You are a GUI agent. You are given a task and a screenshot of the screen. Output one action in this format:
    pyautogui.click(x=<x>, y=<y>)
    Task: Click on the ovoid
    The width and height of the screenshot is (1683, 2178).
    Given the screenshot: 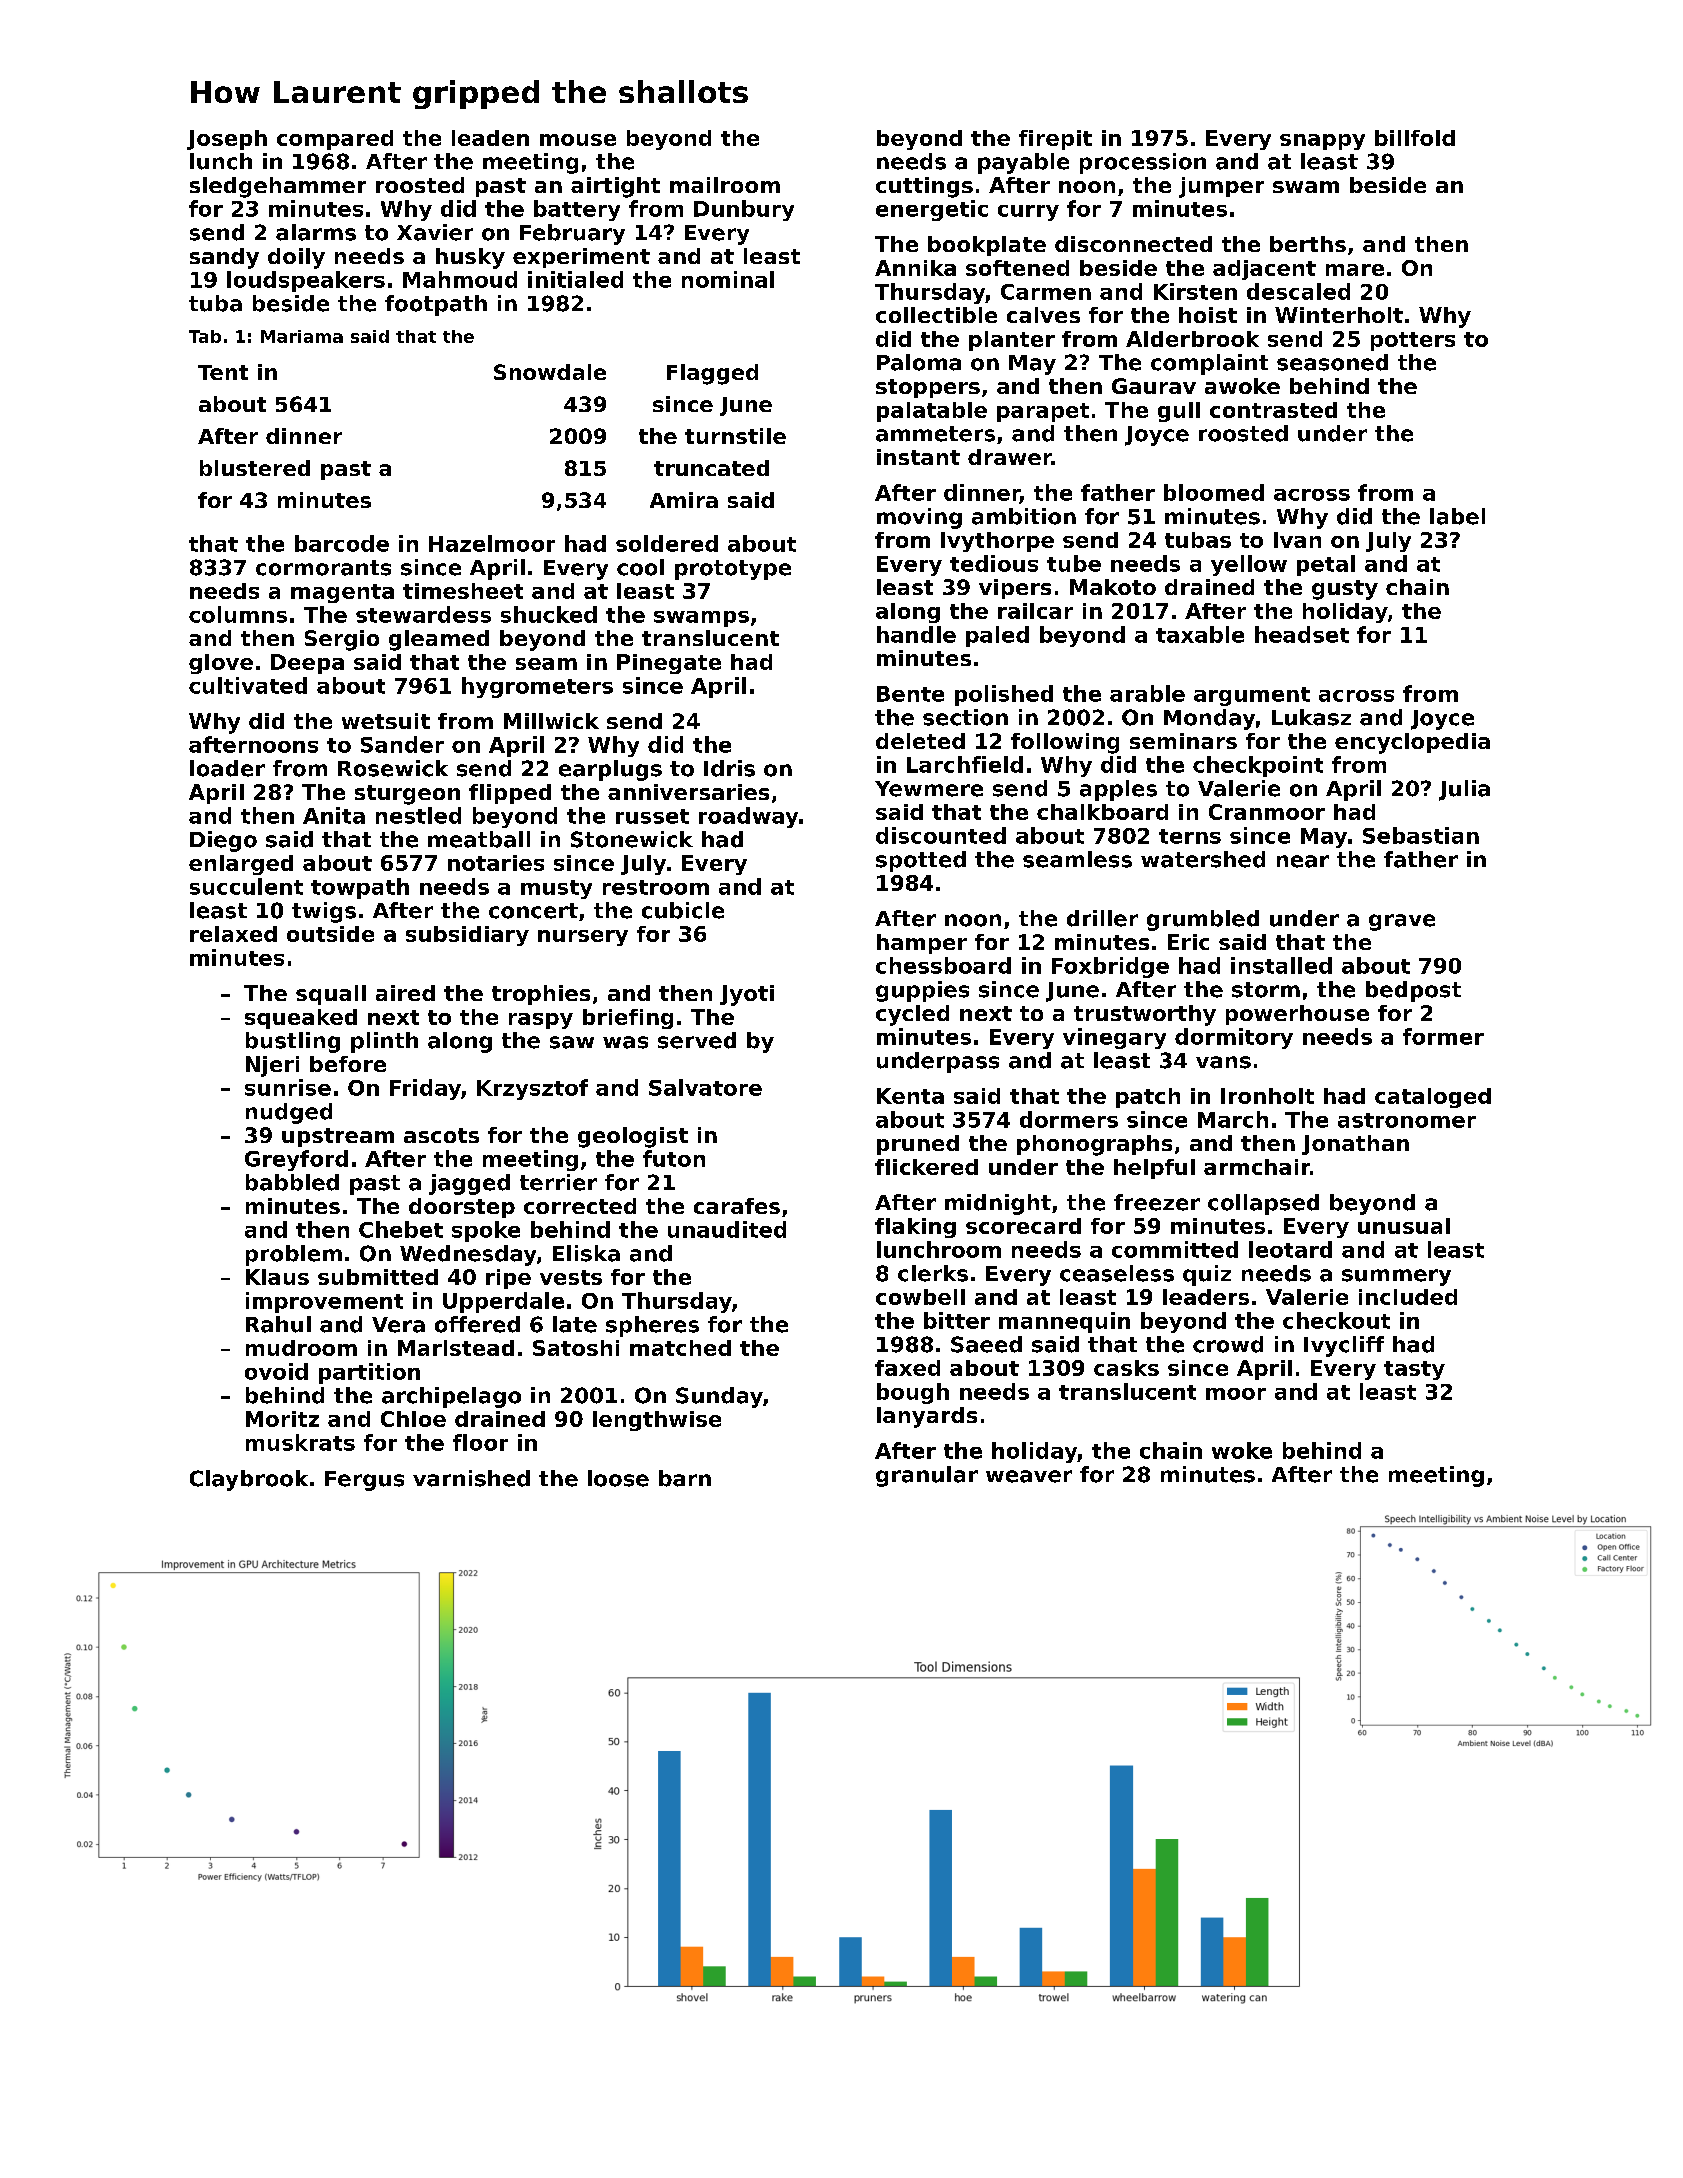 What is the action you would take?
    pyautogui.click(x=276, y=1371)
